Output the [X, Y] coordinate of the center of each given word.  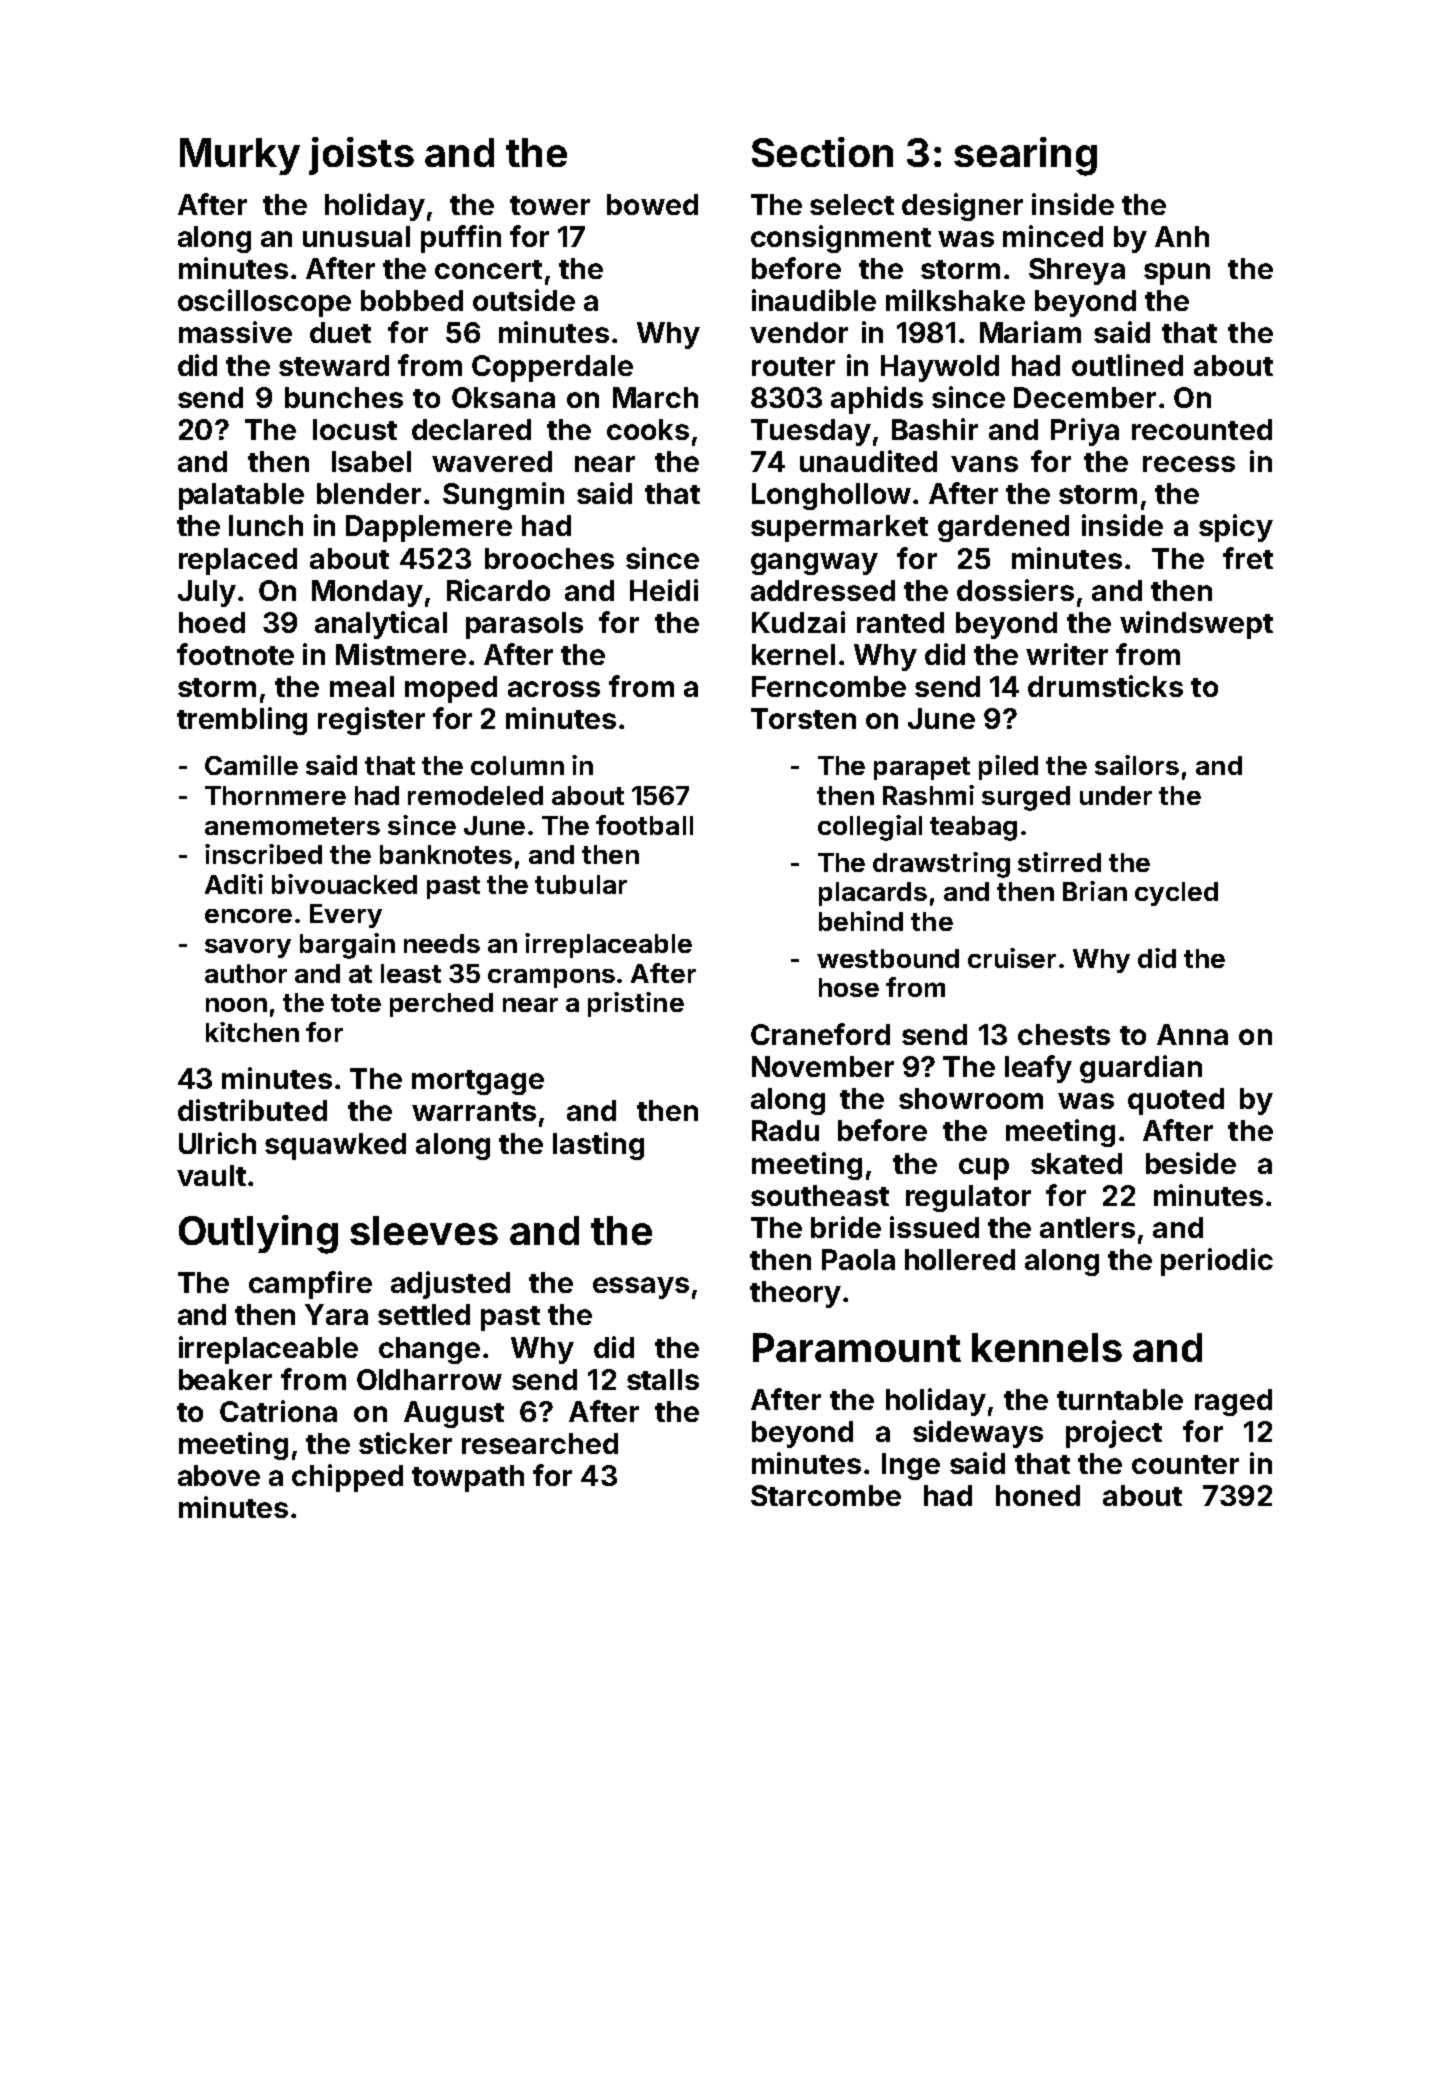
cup [984, 1169]
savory [248, 948]
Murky [240, 156]
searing [1025, 156]
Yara [336, 1314]
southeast [820, 1195]
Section [822, 152]
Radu [785, 1130]
